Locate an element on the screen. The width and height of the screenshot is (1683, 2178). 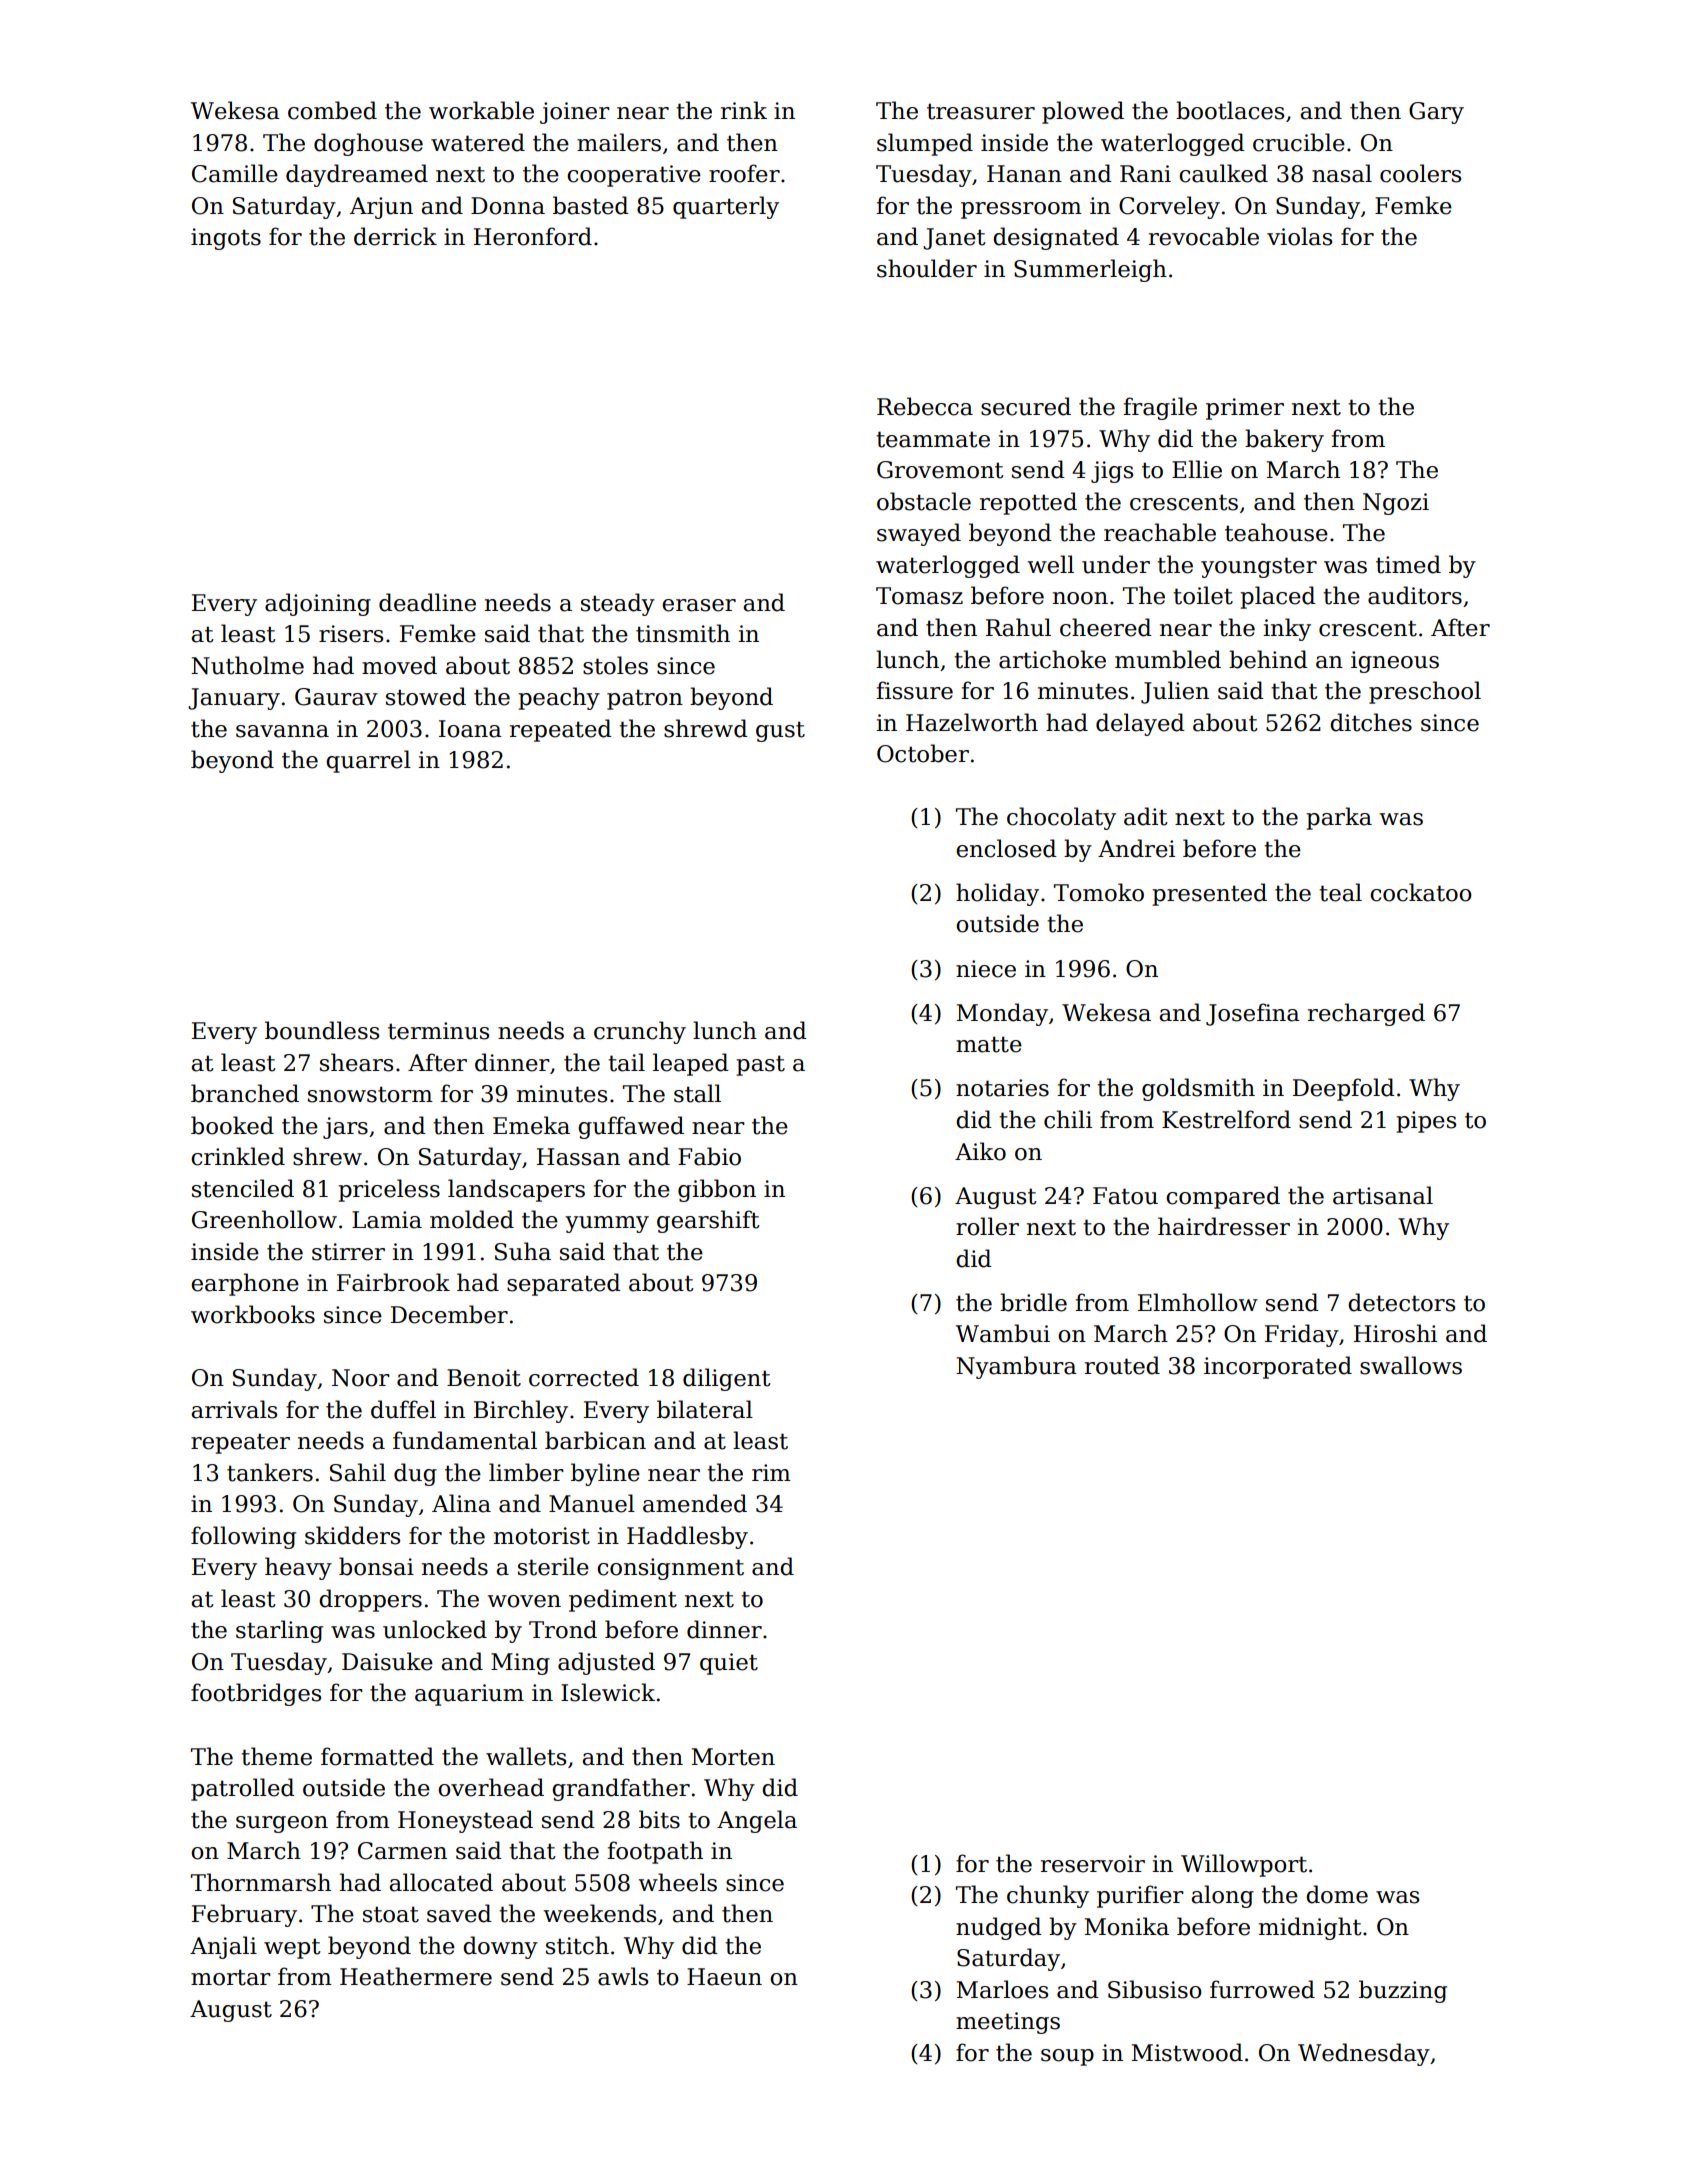
Heathermere is located at coordinates (416, 1976).
